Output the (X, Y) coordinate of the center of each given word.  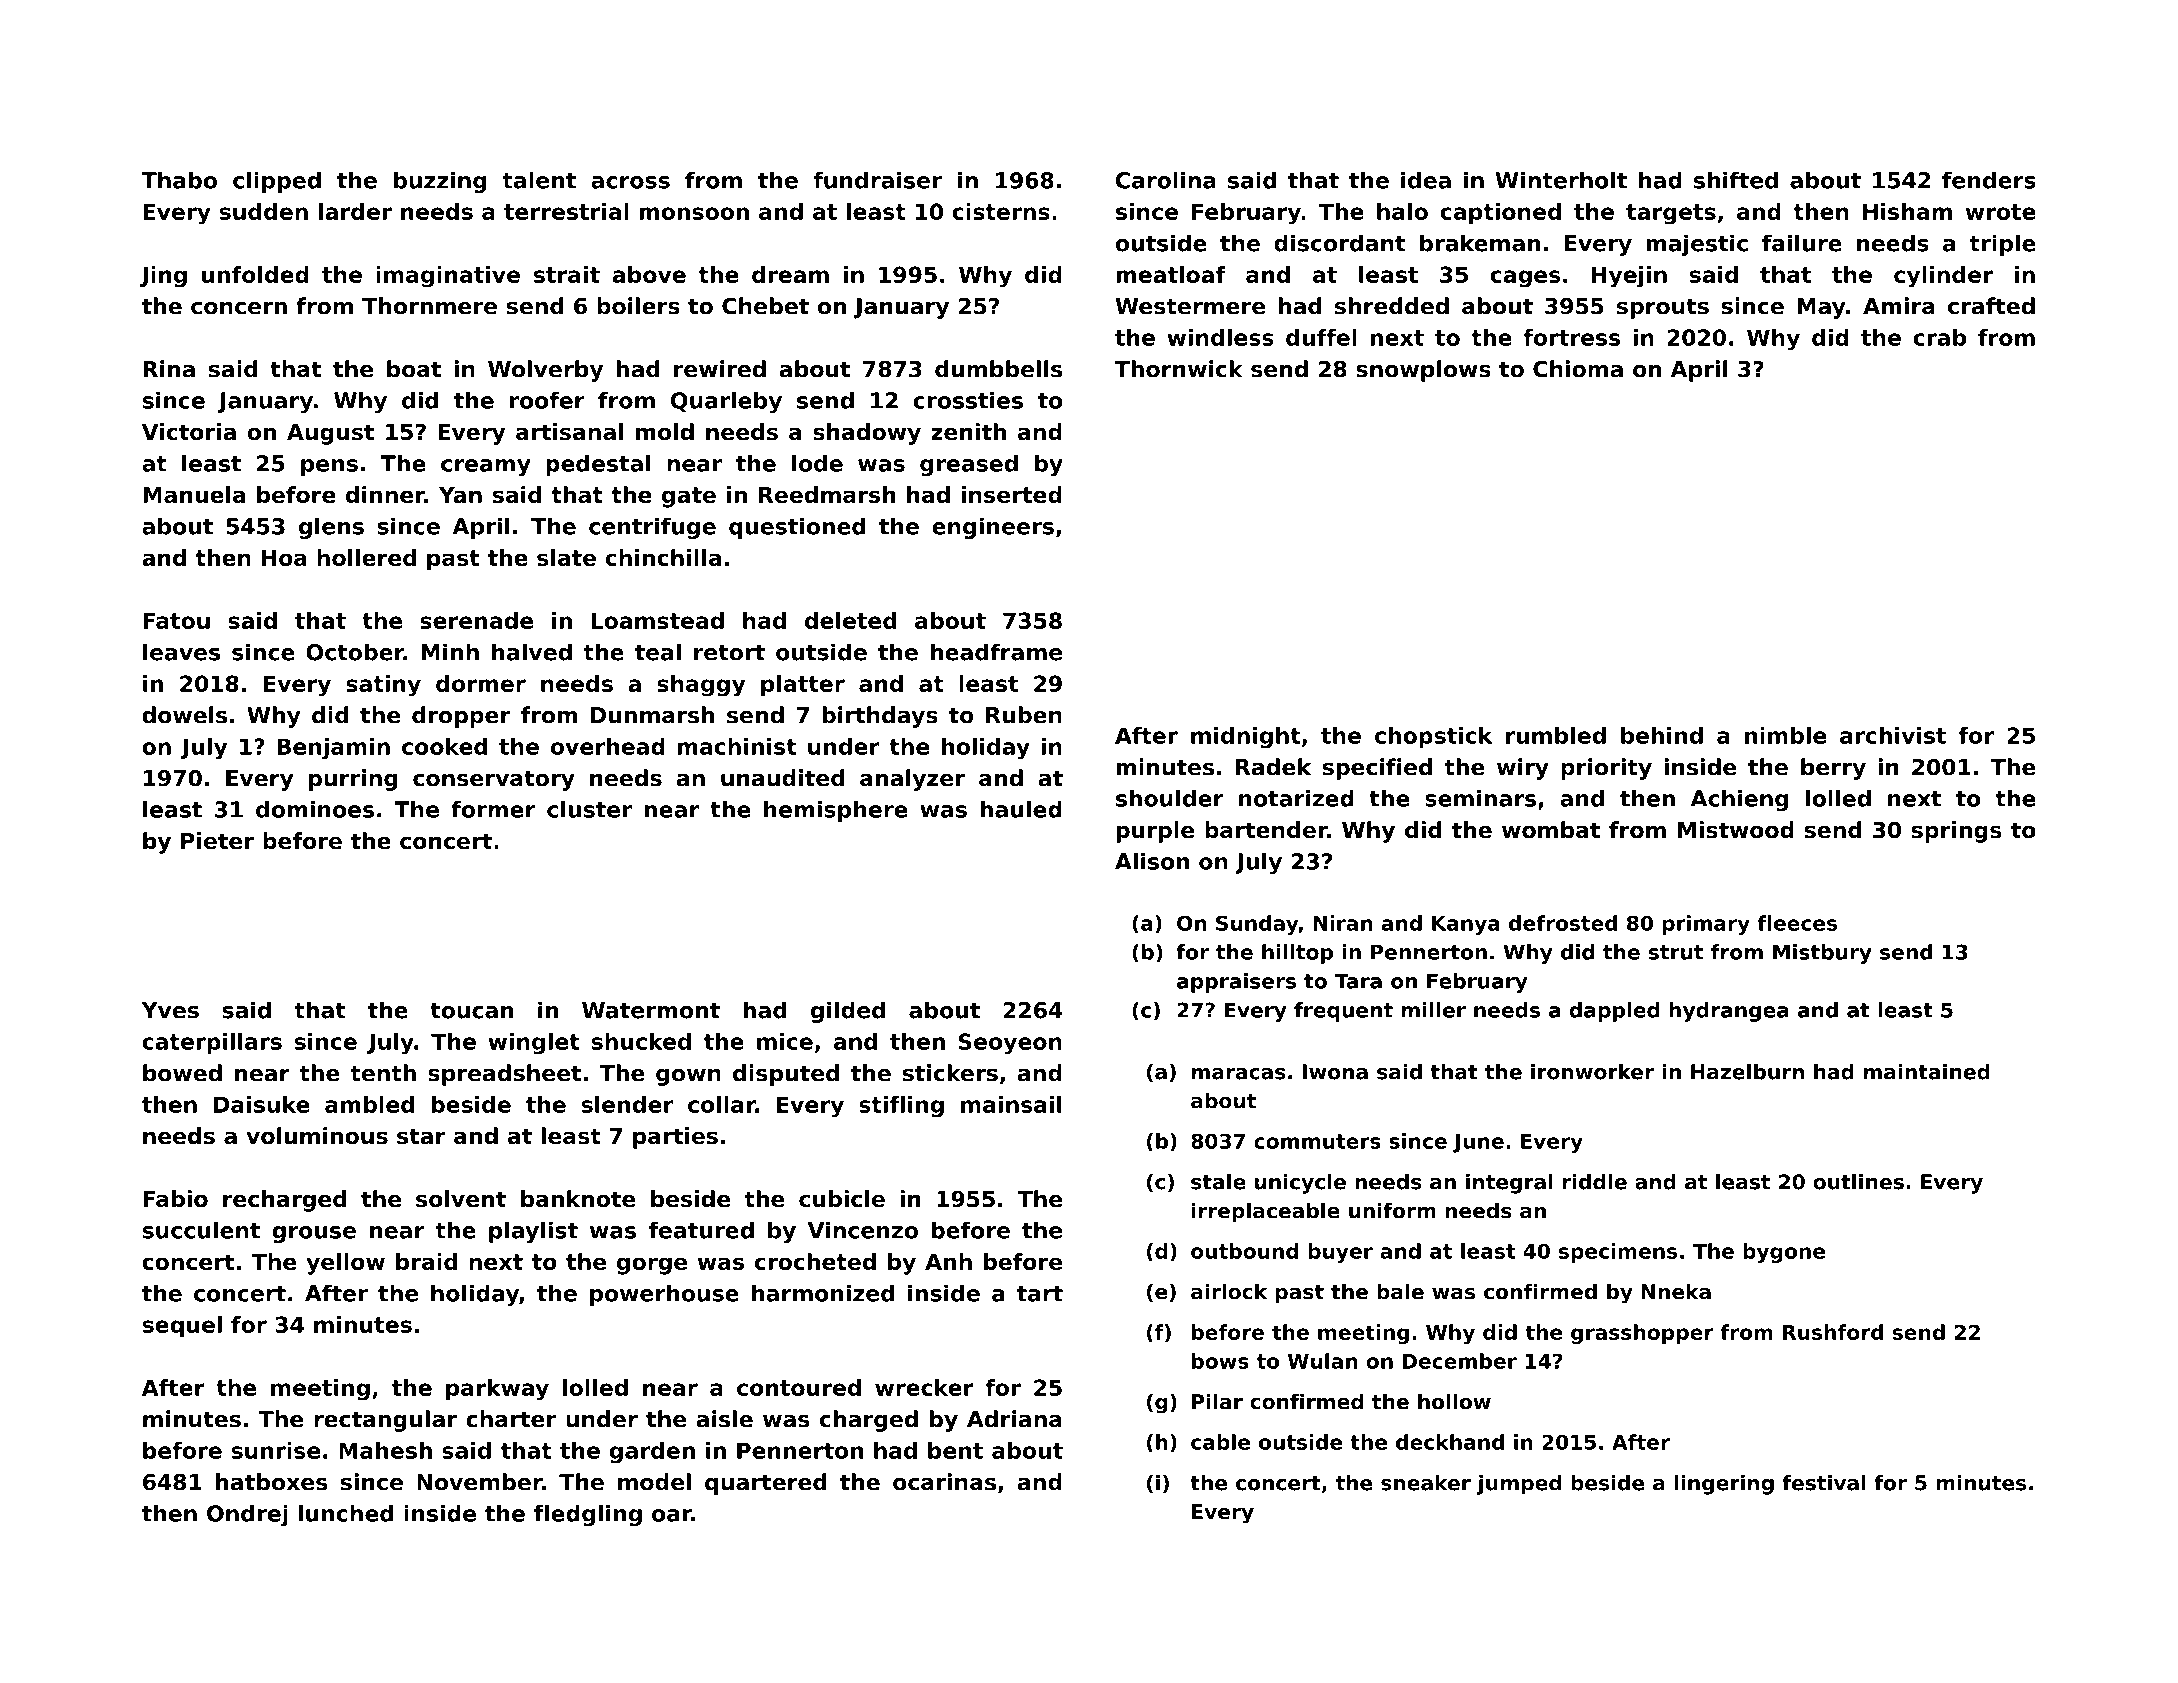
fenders (1989, 180)
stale (1218, 1182)
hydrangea (1729, 1012)
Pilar (1217, 1401)
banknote (578, 1199)
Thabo (179, 180)
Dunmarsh (652, 715)
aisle (724, 1419)
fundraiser (877, 180)
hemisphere (836, 811)
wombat (1551, 830)
